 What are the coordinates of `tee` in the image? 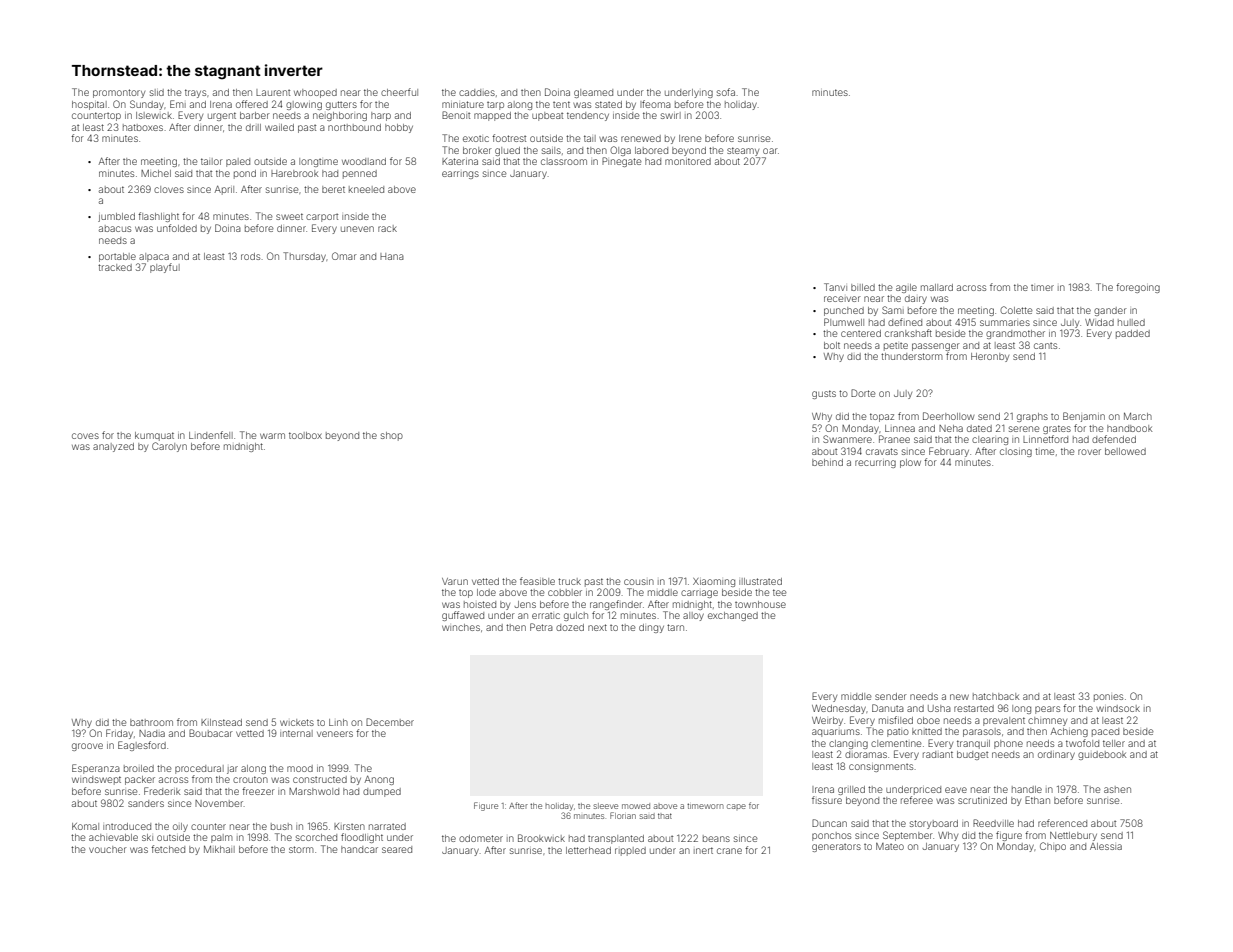 It's located at (780, 592).
